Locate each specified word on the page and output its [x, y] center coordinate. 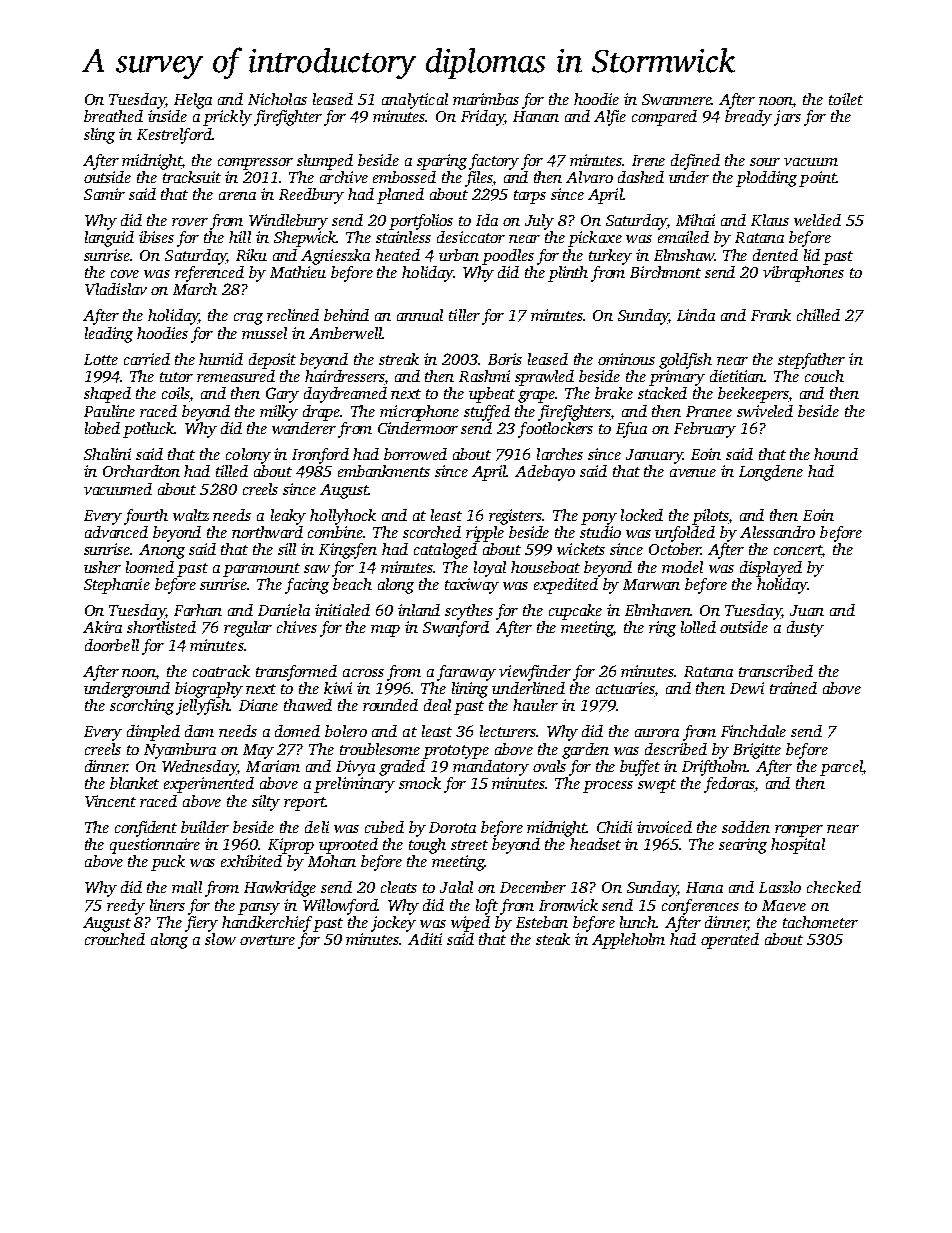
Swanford [456, 629]
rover [190, 222]
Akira [102, 627]
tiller [464, 315]
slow [220, 939]
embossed [404, 177]
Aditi [425, 939]
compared [664, 118]
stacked [662, 393]
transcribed [776, 671]
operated [730, 941]
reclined [293, 315]
